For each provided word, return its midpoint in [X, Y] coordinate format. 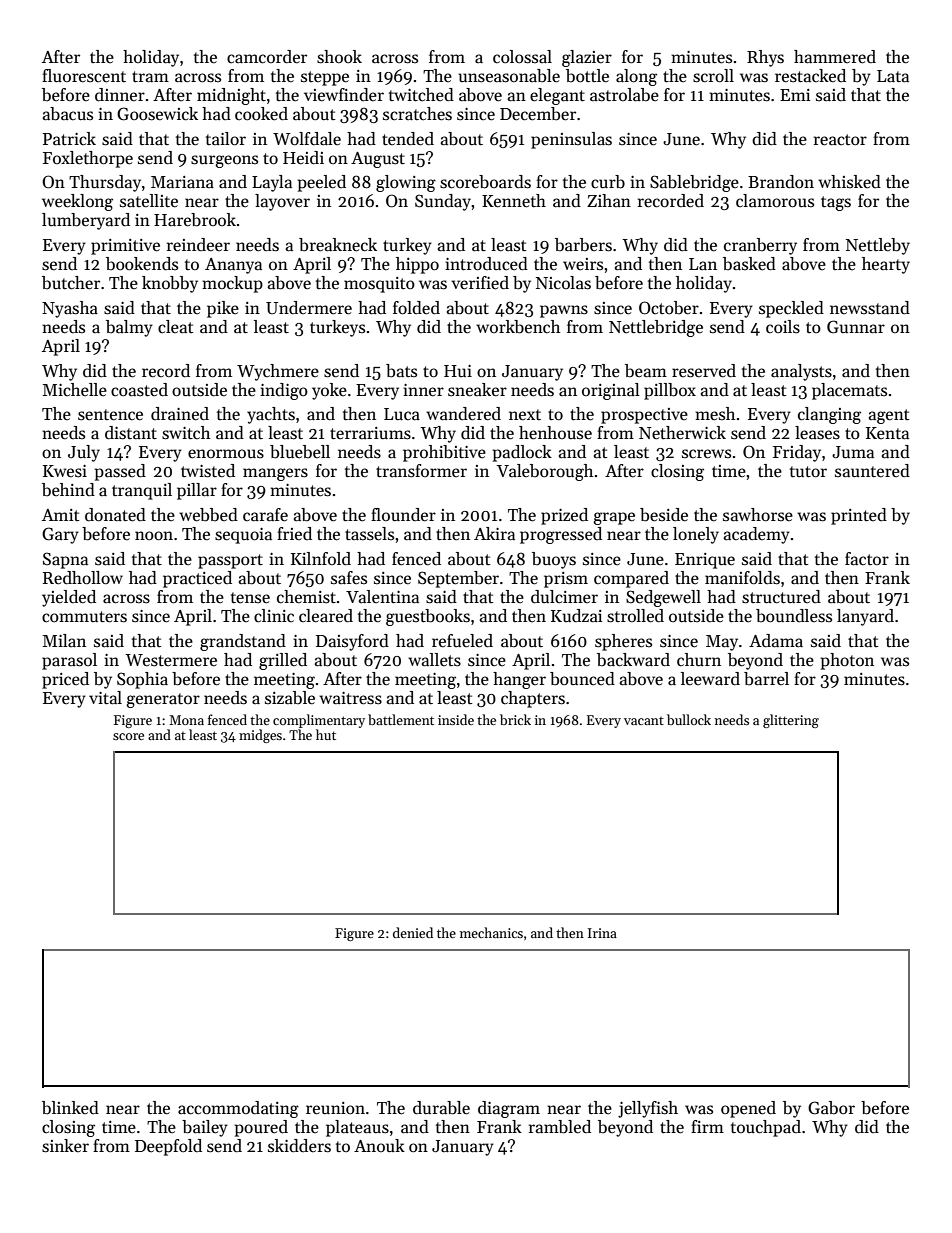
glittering [791, 721]
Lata [893, 76]
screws [706, 454]
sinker [65, 1146]
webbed [208, 515]
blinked [70, 1108]
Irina [602, 933]
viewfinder [344, 95]
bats [401, 371]
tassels [369, 534]
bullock [689, 719]
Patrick [69, 139]
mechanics [491, 932]
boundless [794, 616]
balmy [129, 328]
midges [260, 736]
